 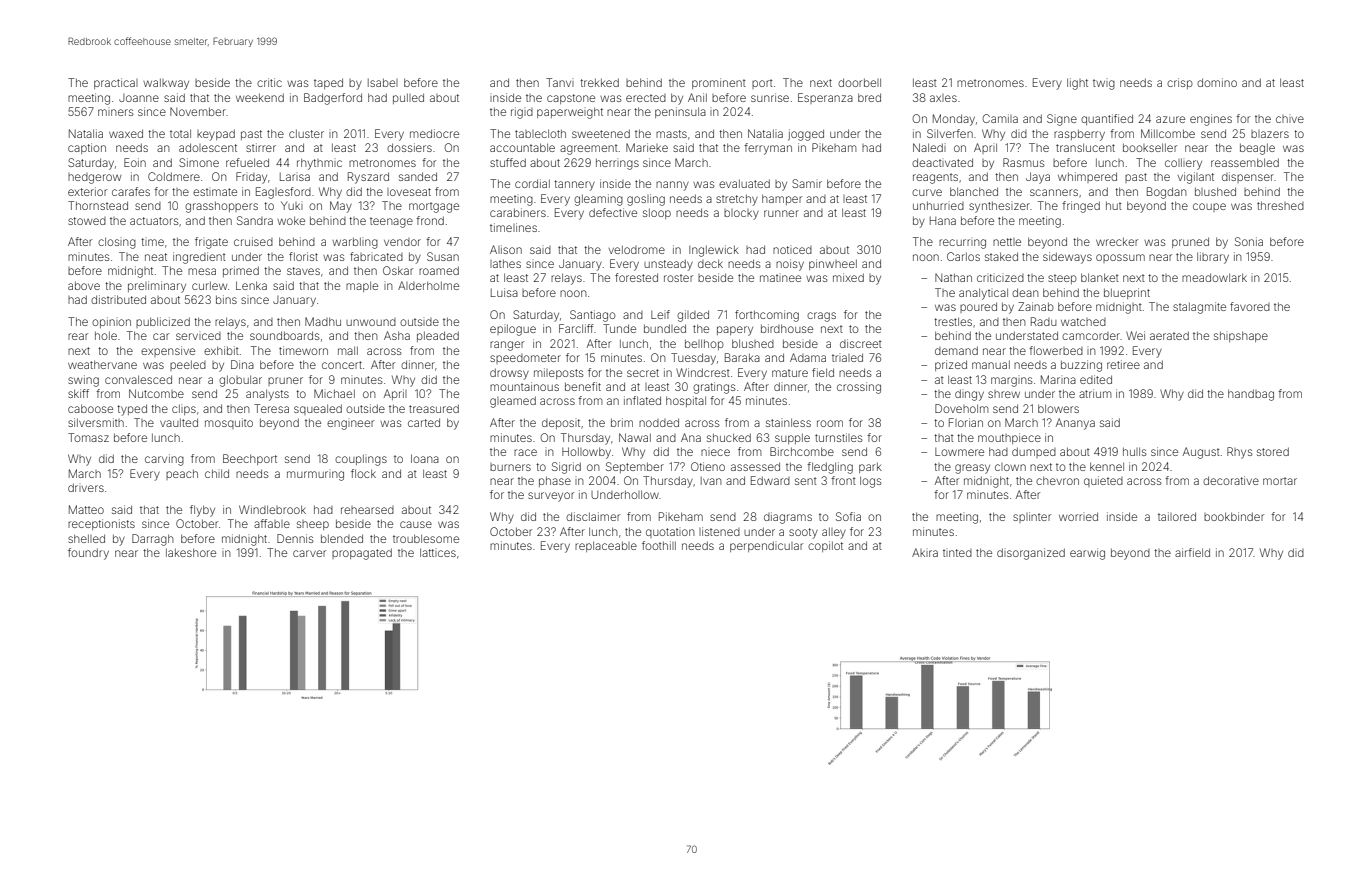 What do you see at coordinates (334, 393) in the document?
I see `Michael` at bounding box center [334, 393].
